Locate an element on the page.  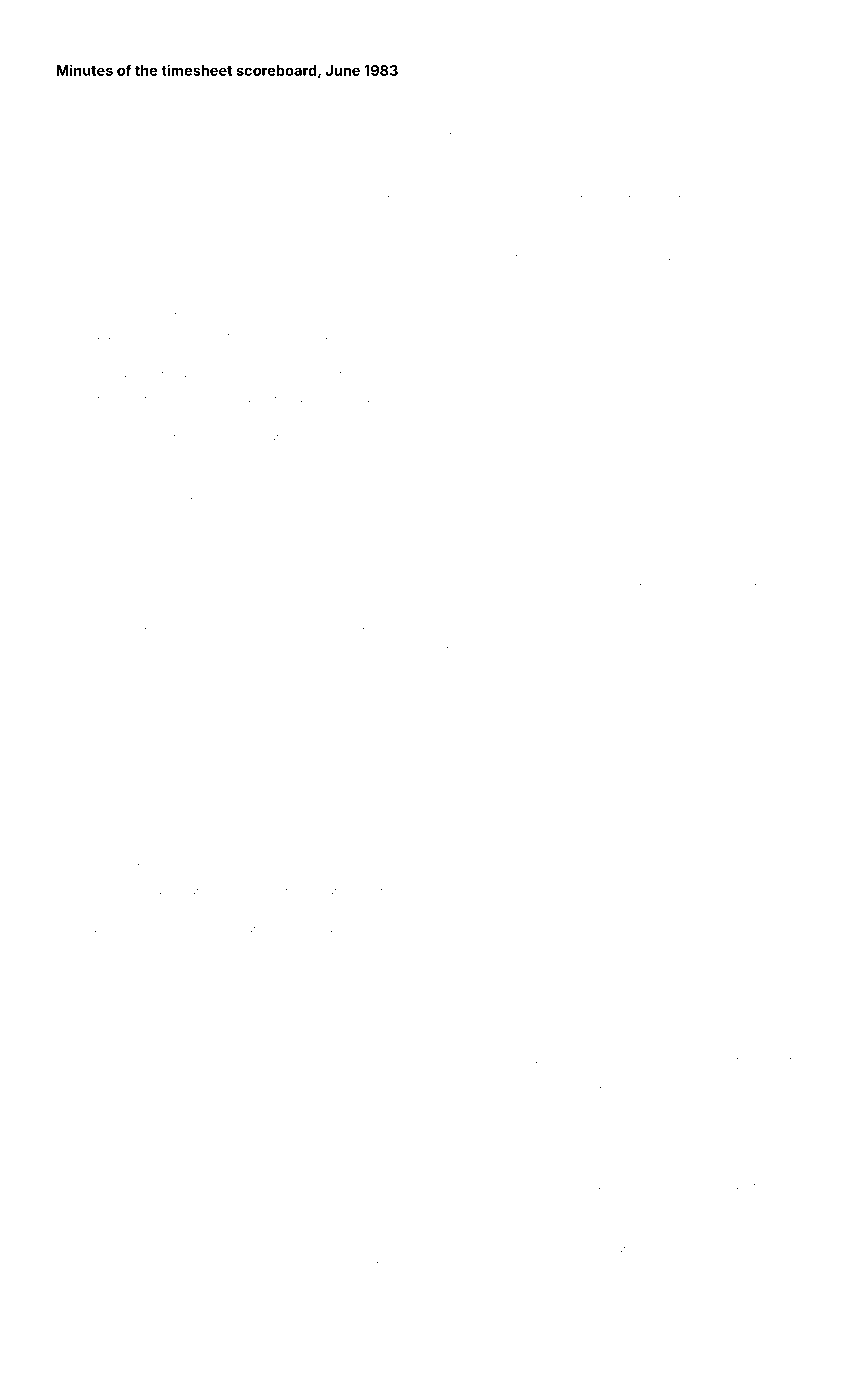
courier is located at coordinates (776, 1060).
